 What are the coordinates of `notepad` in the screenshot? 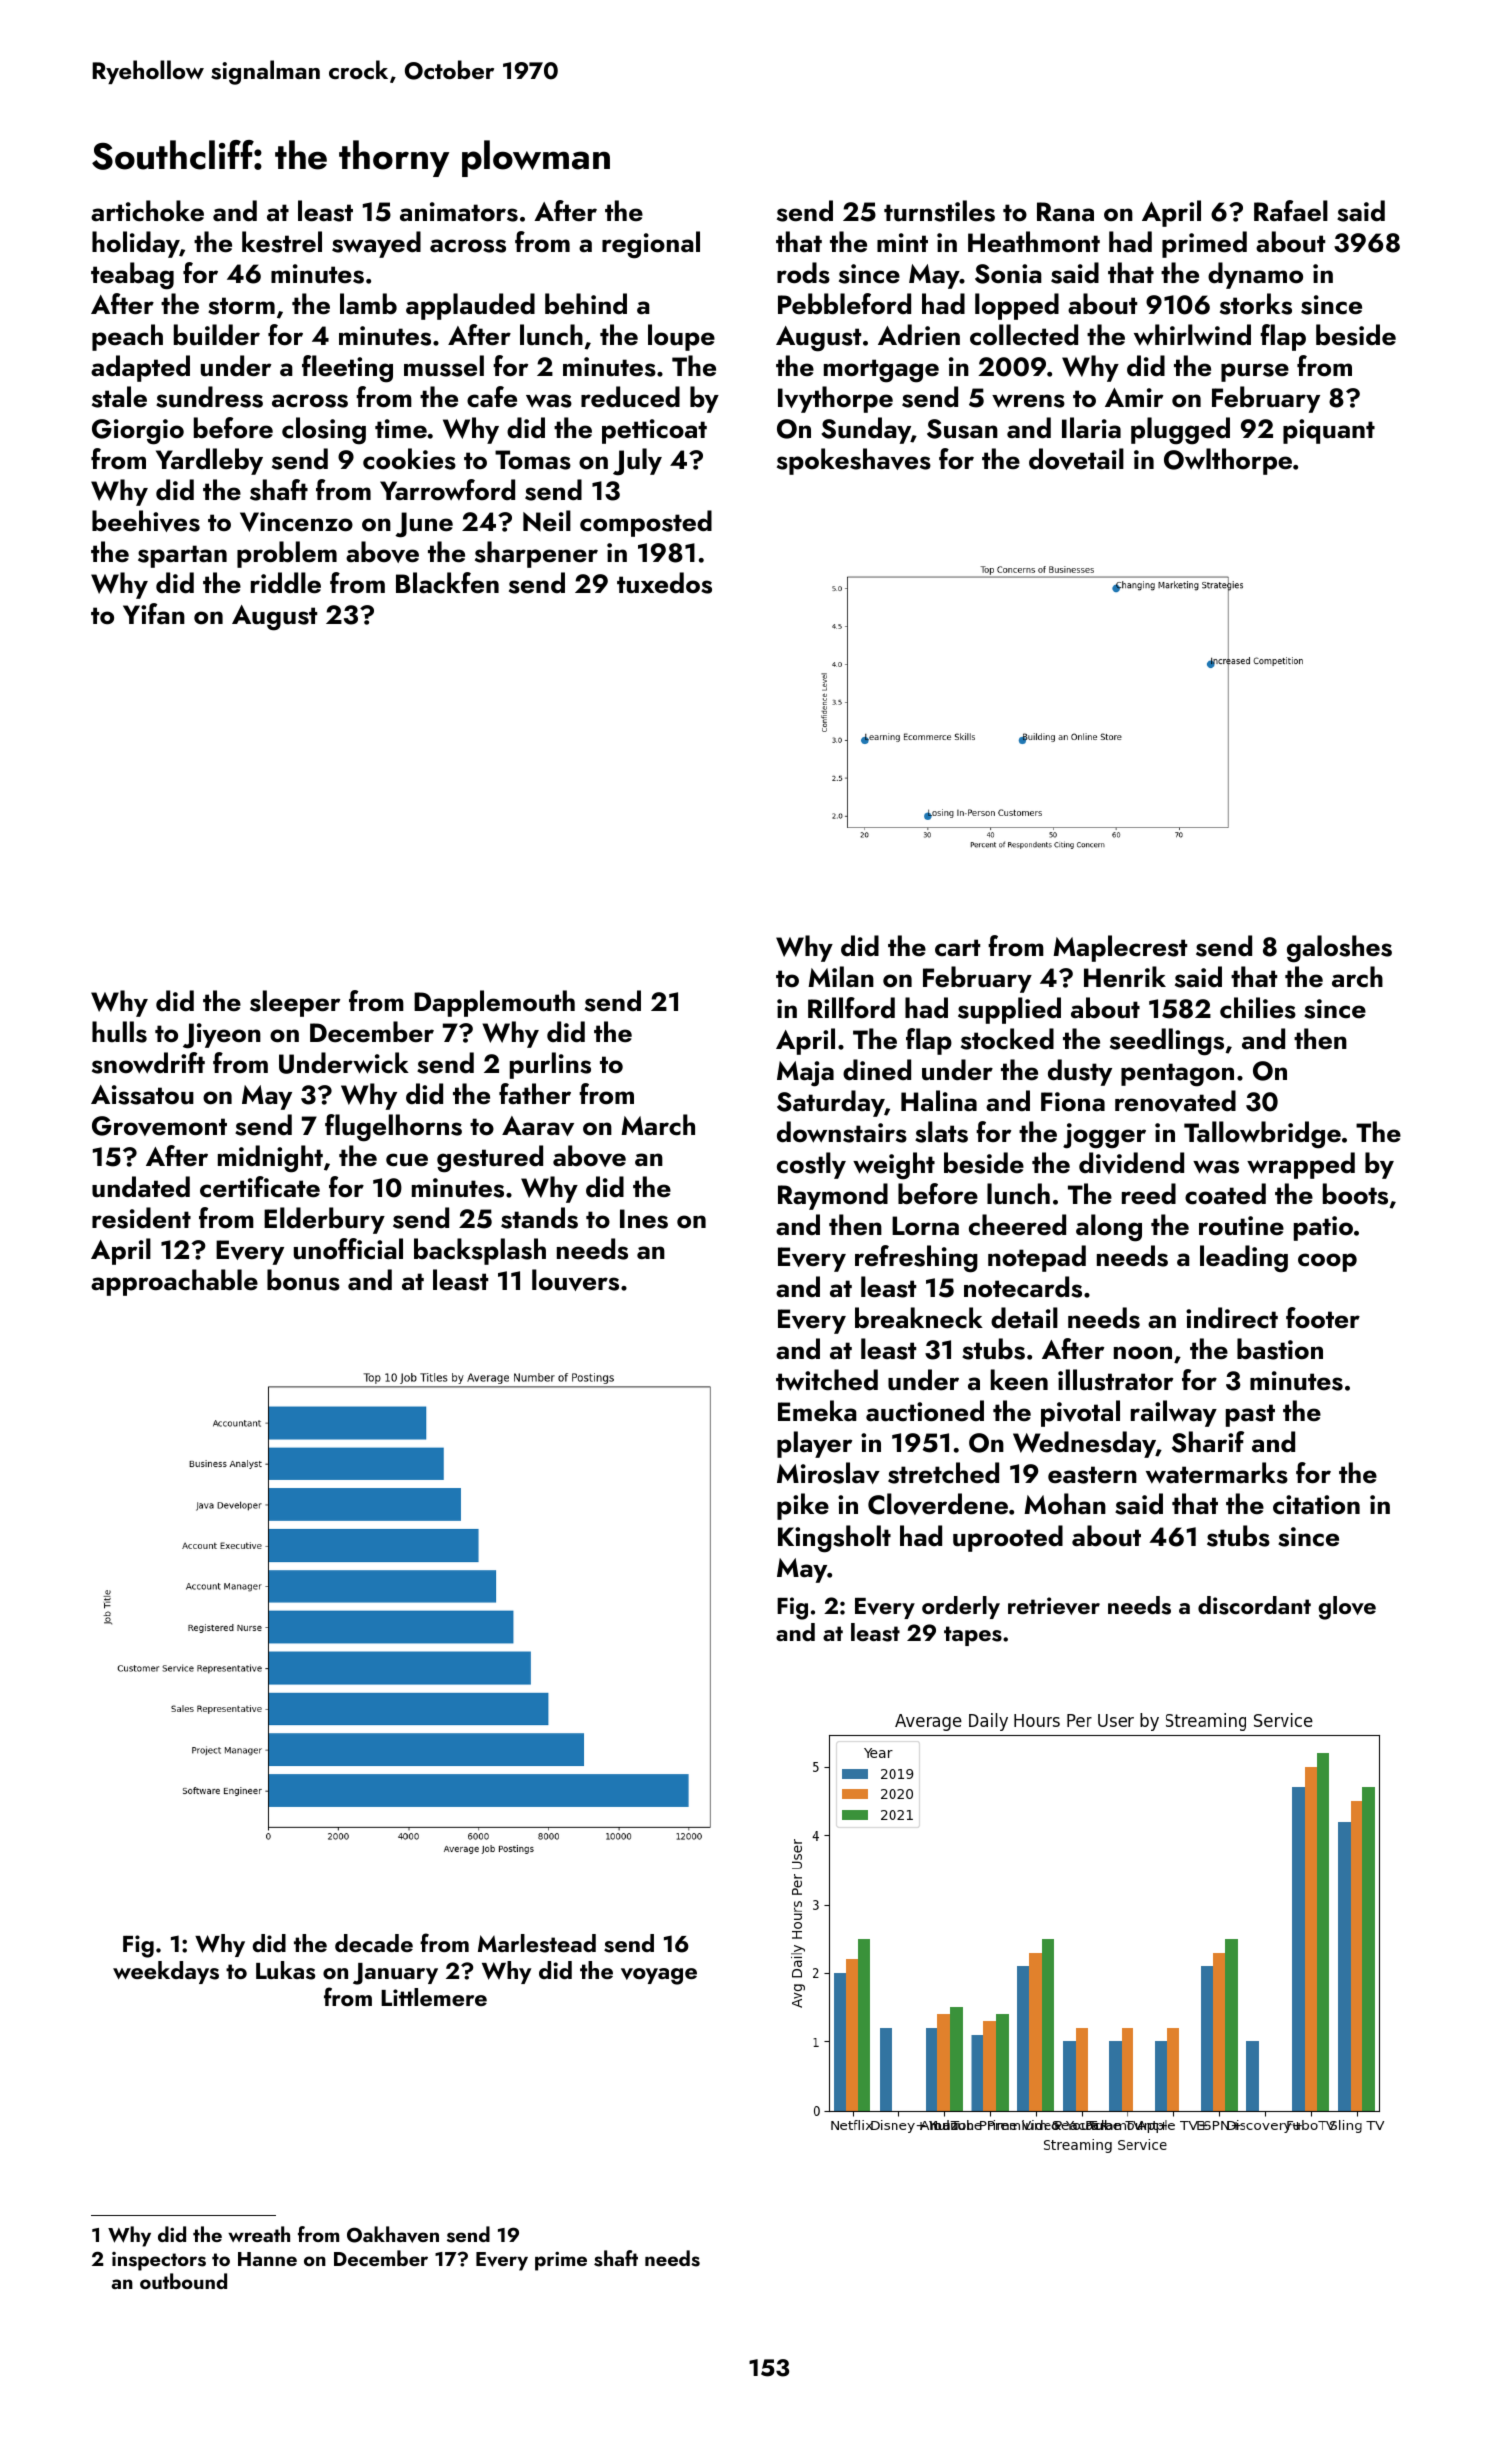 It's located at (1037, 1258).
